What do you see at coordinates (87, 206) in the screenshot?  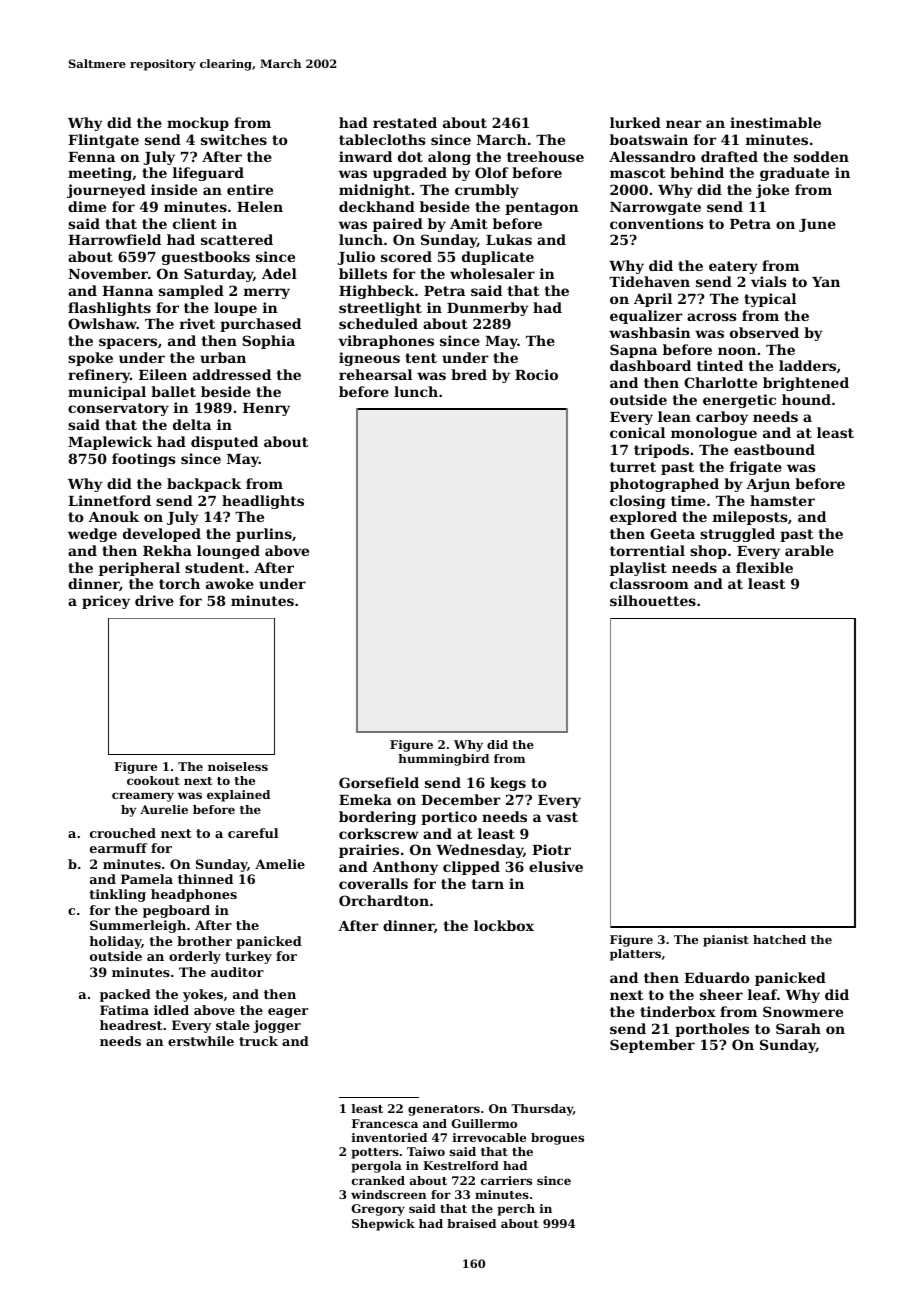 I see `dime` at bounding box center [87, 206].
